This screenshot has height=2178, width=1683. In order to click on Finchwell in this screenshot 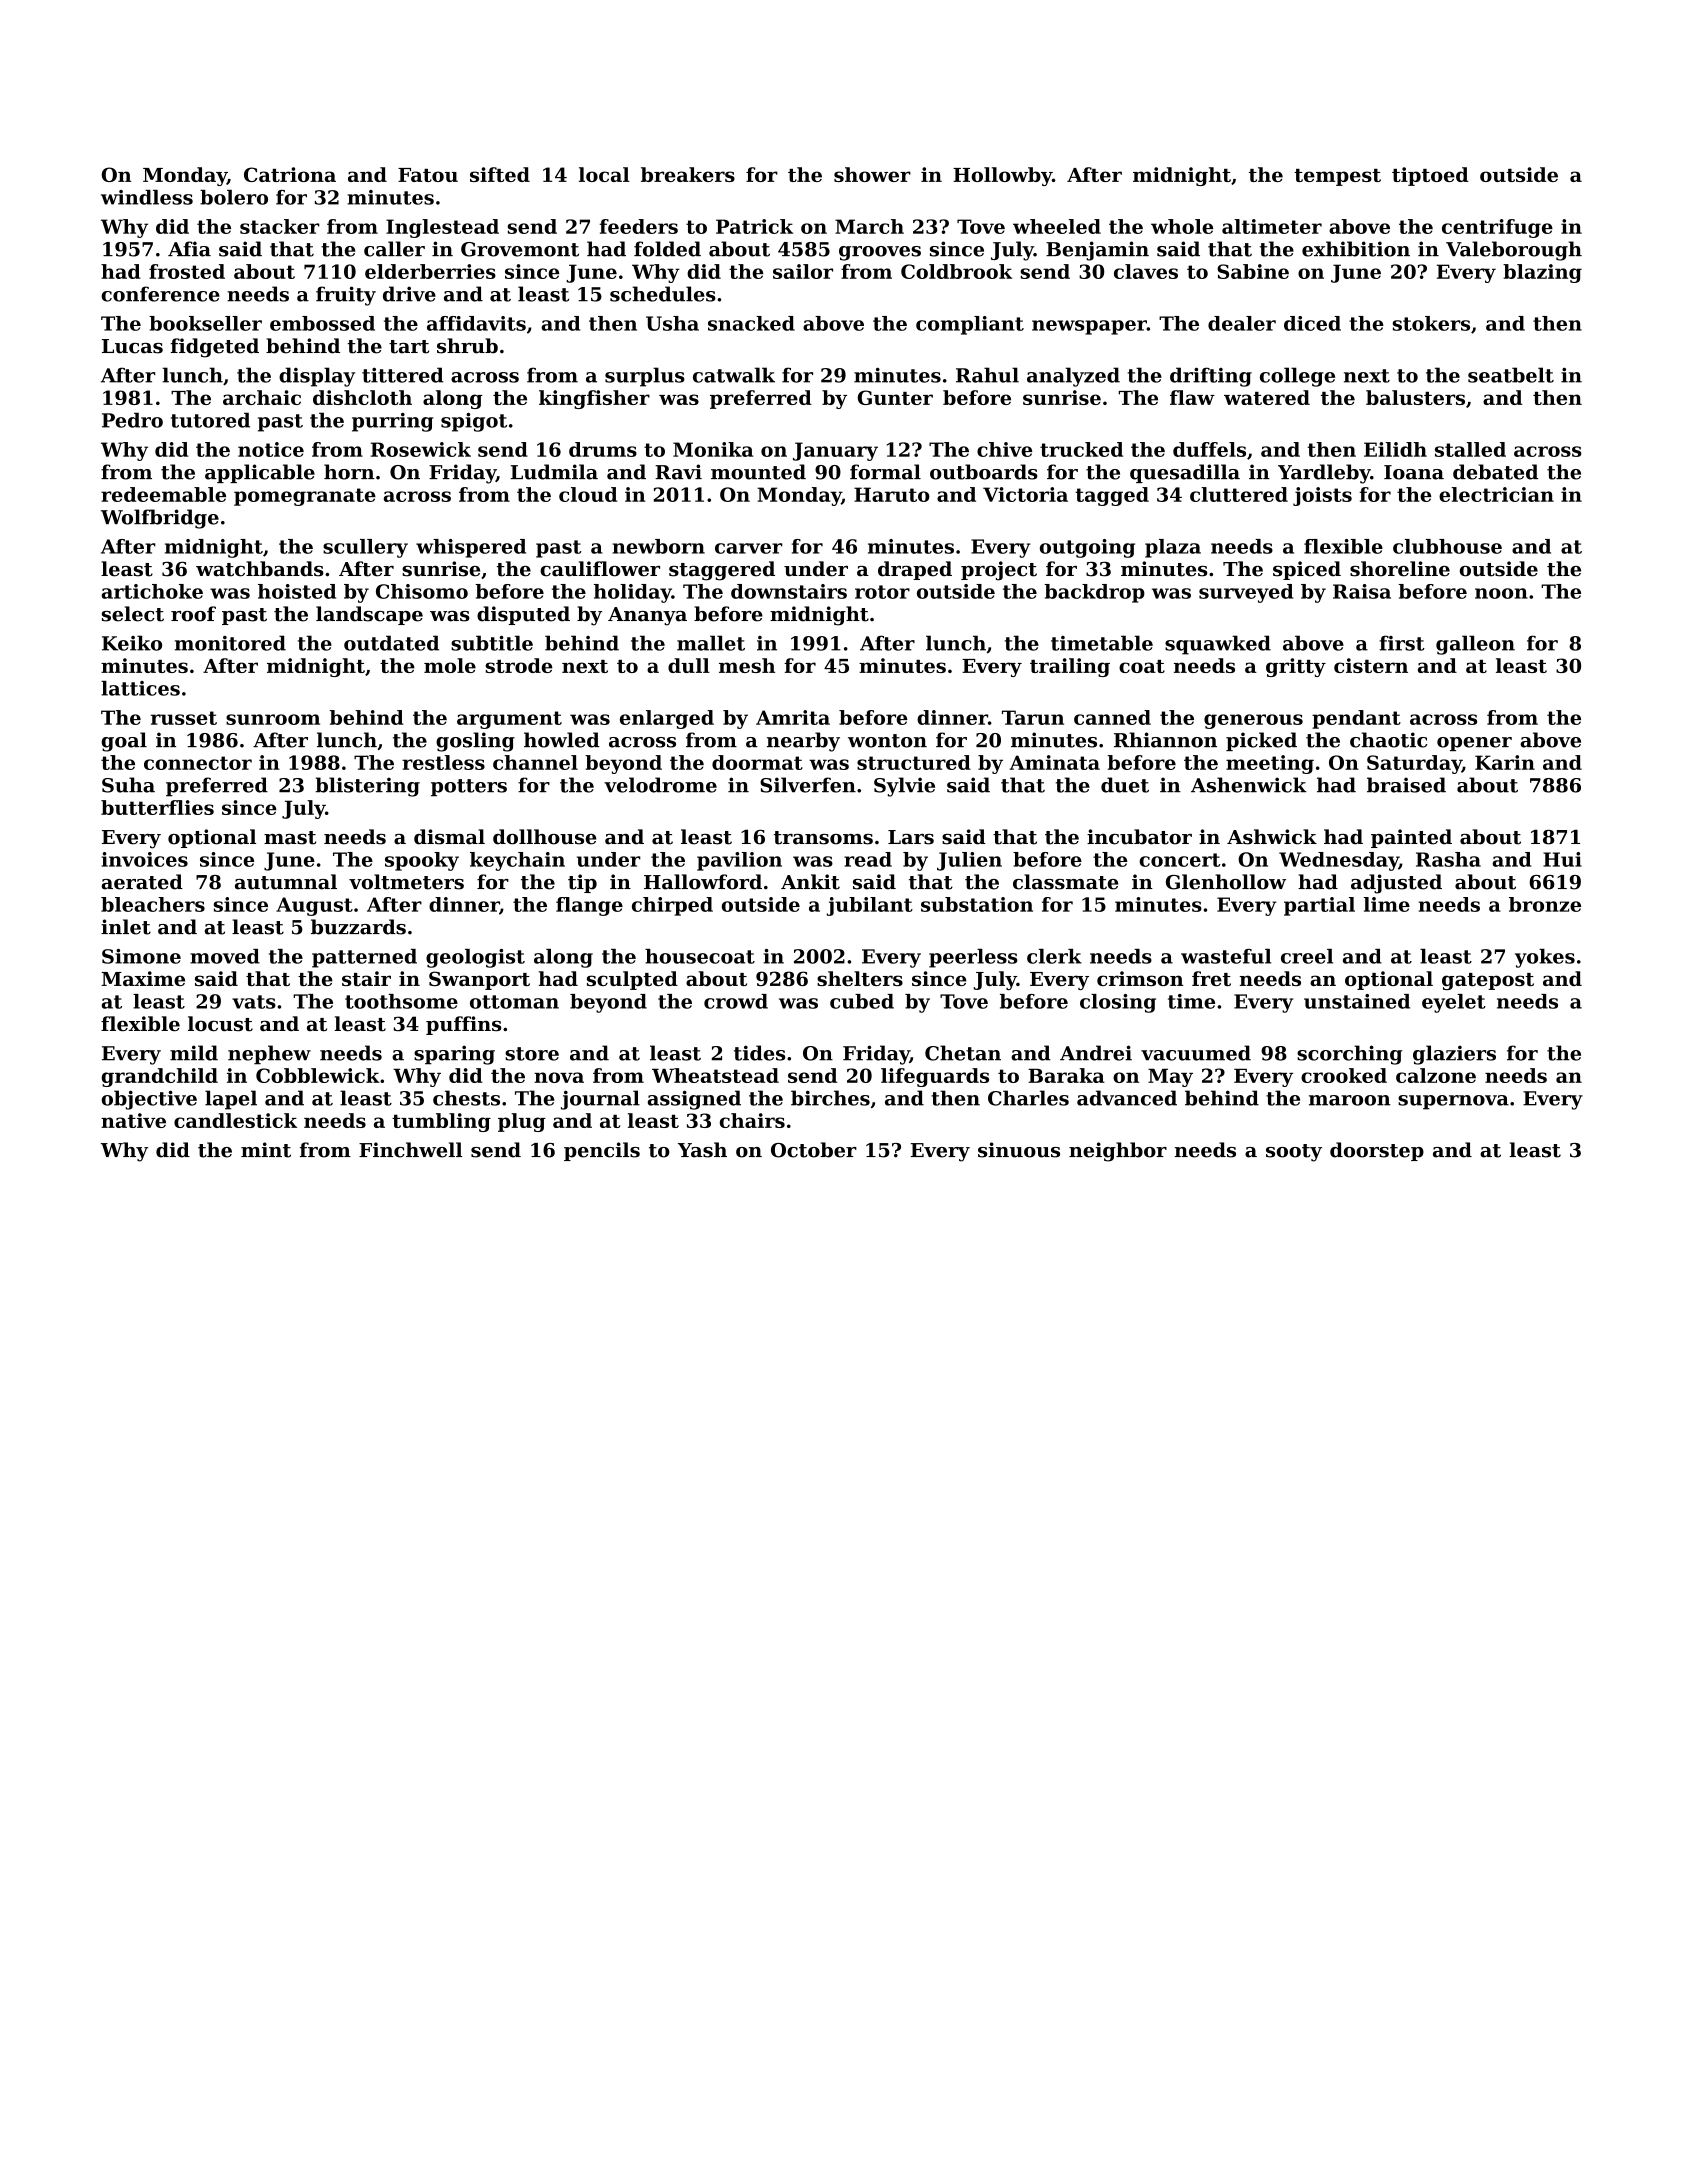, I will do `click(410, 1150)`.
